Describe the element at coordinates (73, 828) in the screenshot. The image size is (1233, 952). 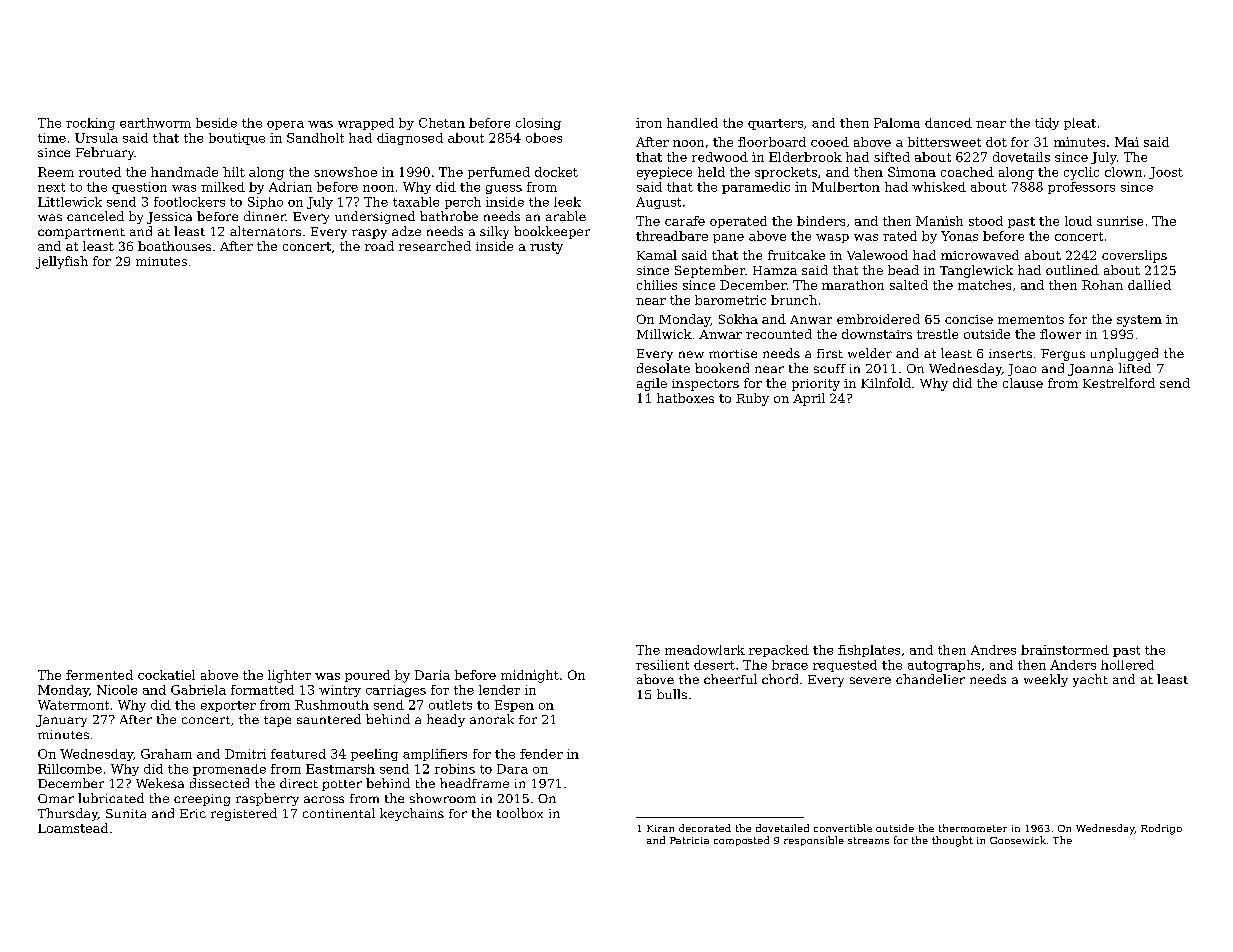
I see `Loamstead` at that location.
